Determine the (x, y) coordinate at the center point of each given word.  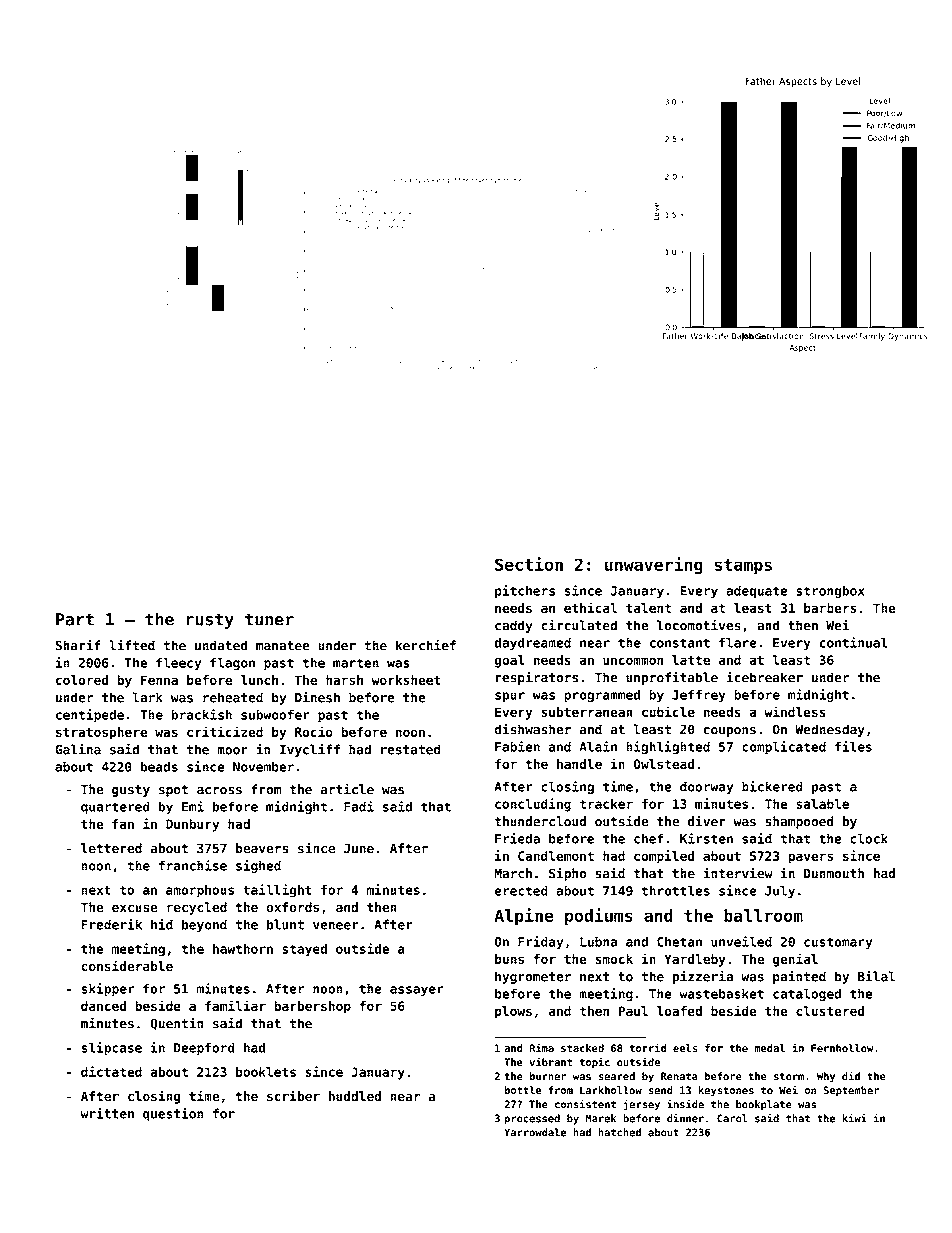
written (107, 1113)
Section (529, 564)
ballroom (763, 915)
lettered (111, 848)
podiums (599, 917)
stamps (743, 567)
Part (75, 619)
